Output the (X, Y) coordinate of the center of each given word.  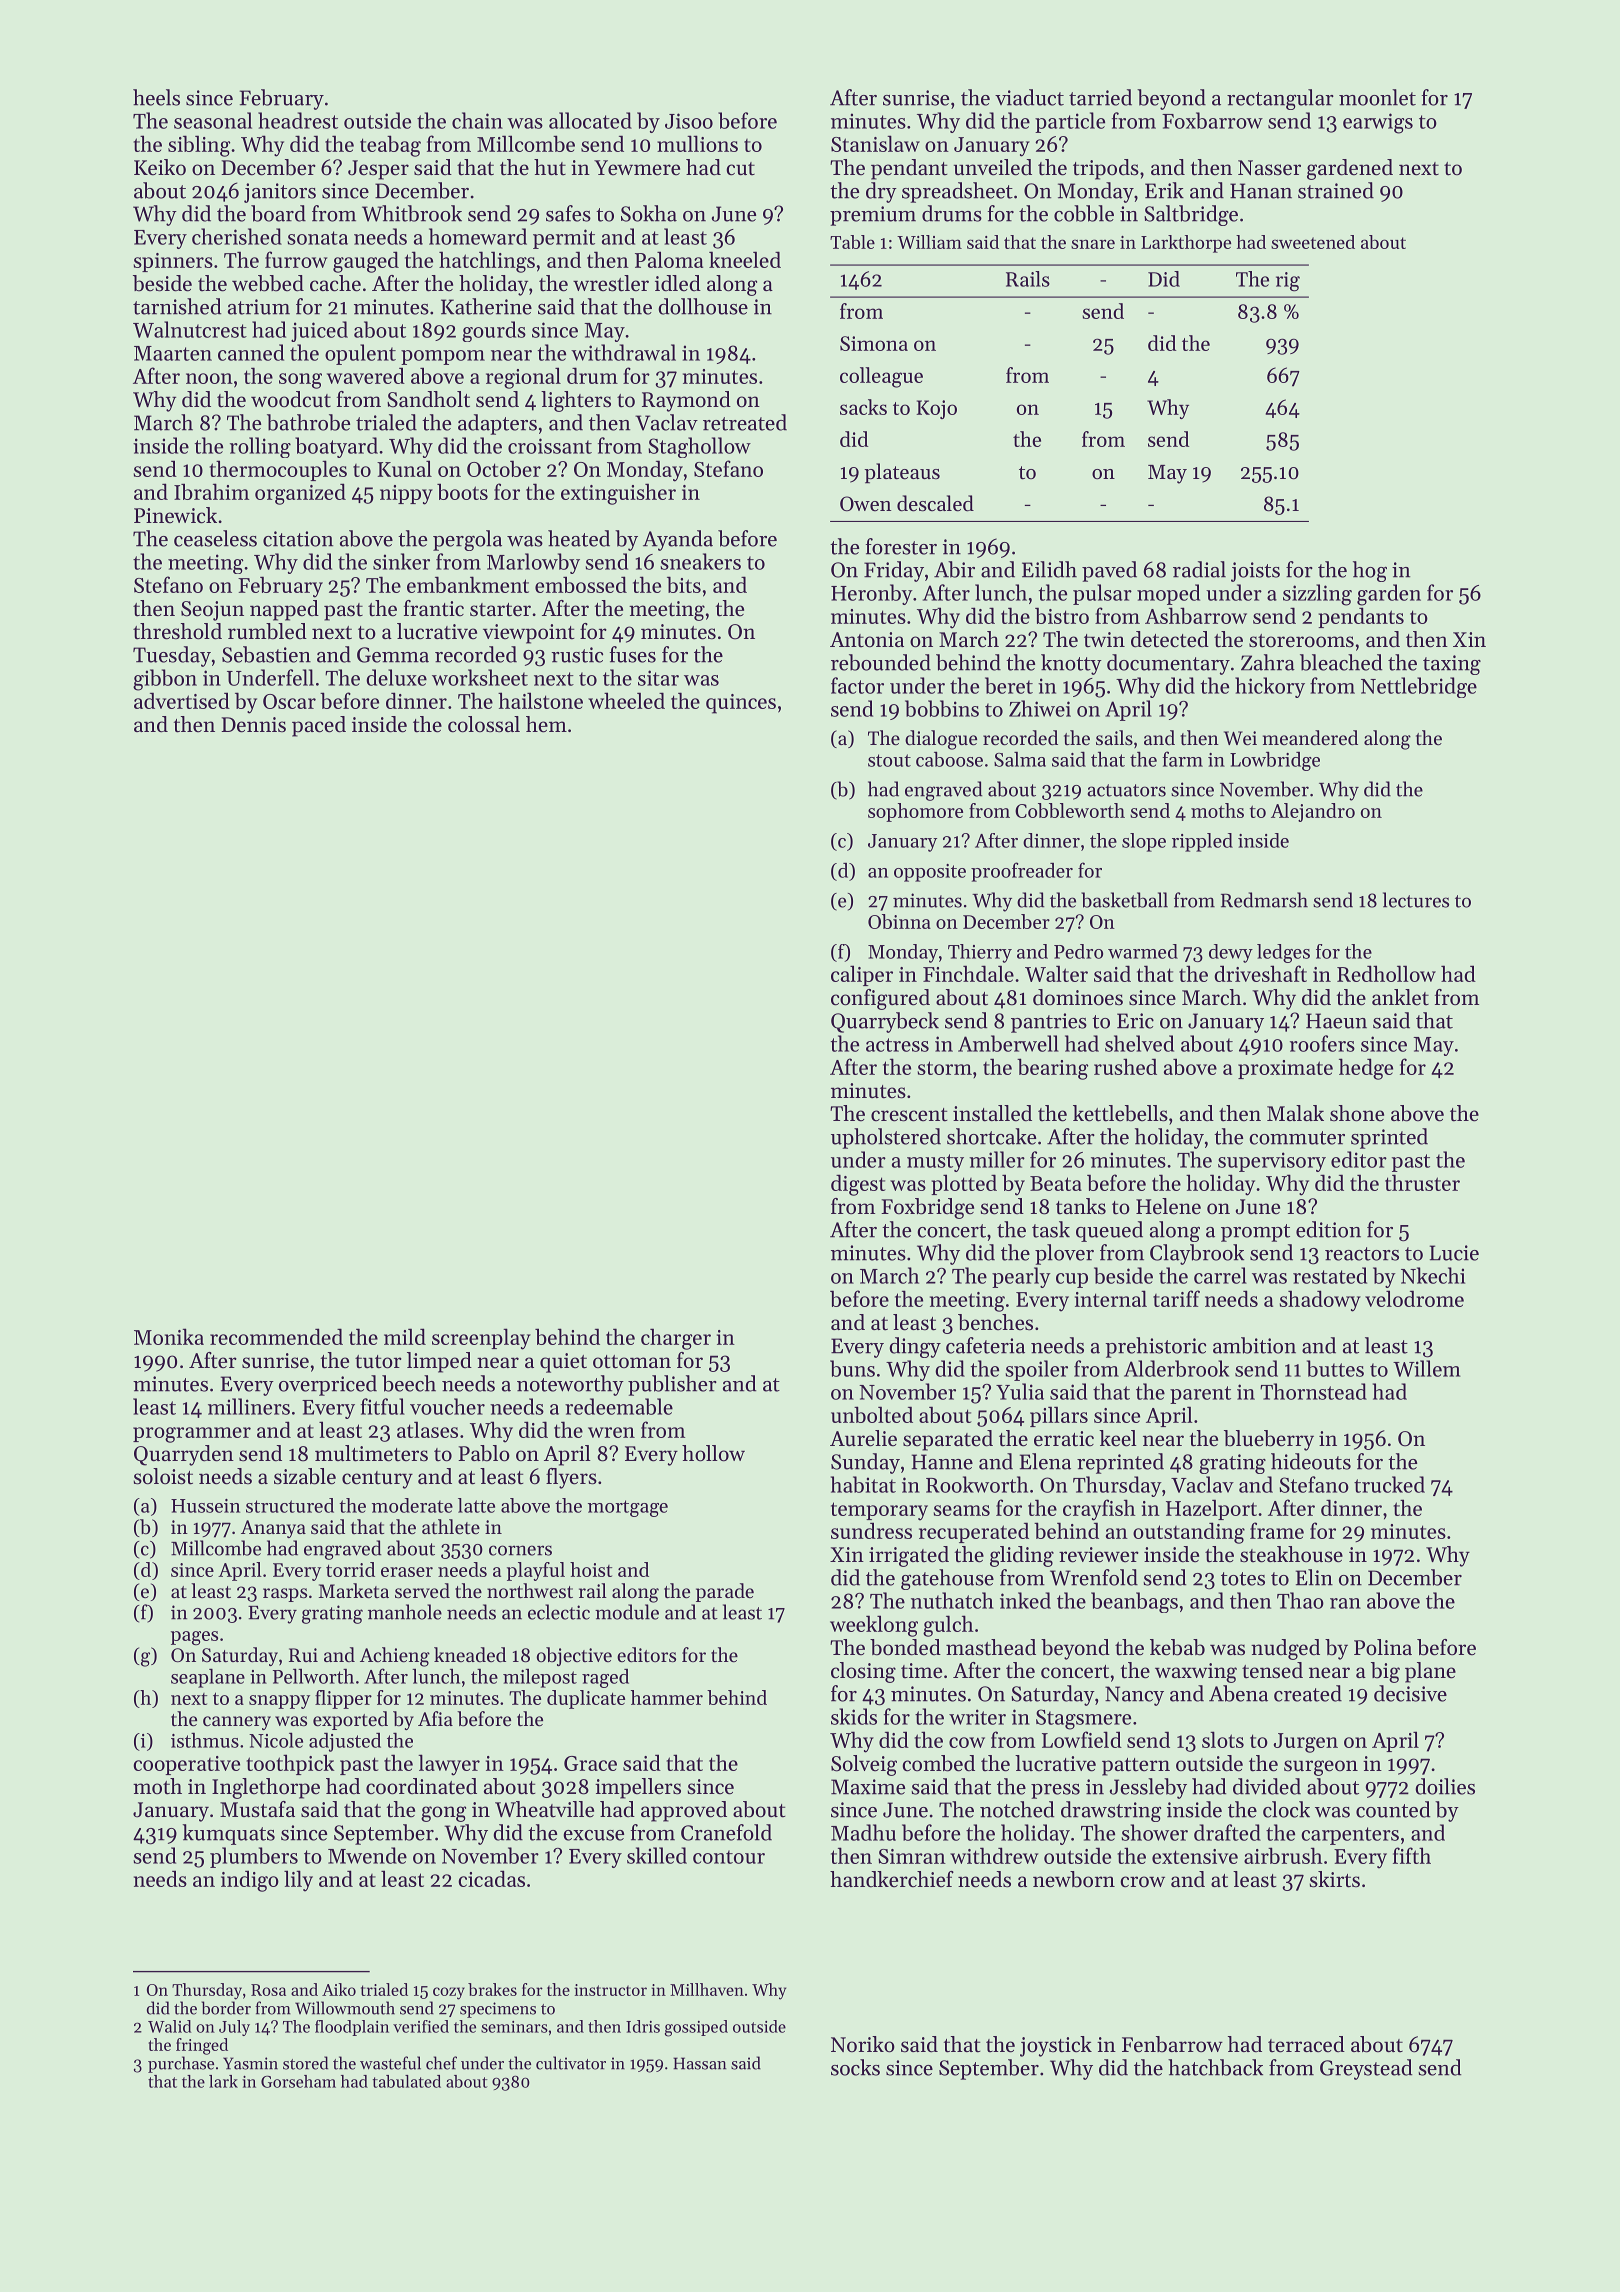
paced (319, 726)
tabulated (407, 2081)
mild (405, 1336)
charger (676, 1339)
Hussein (205, 1506)
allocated (590, 120)
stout (889, 760)
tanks (1081, 1206)
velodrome (1414, 1298)
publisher (672, 1385)
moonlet (1377, 97)
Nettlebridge (1419, 687)
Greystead (1366, 2069)
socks (855, 2067)
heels (156, 97)
